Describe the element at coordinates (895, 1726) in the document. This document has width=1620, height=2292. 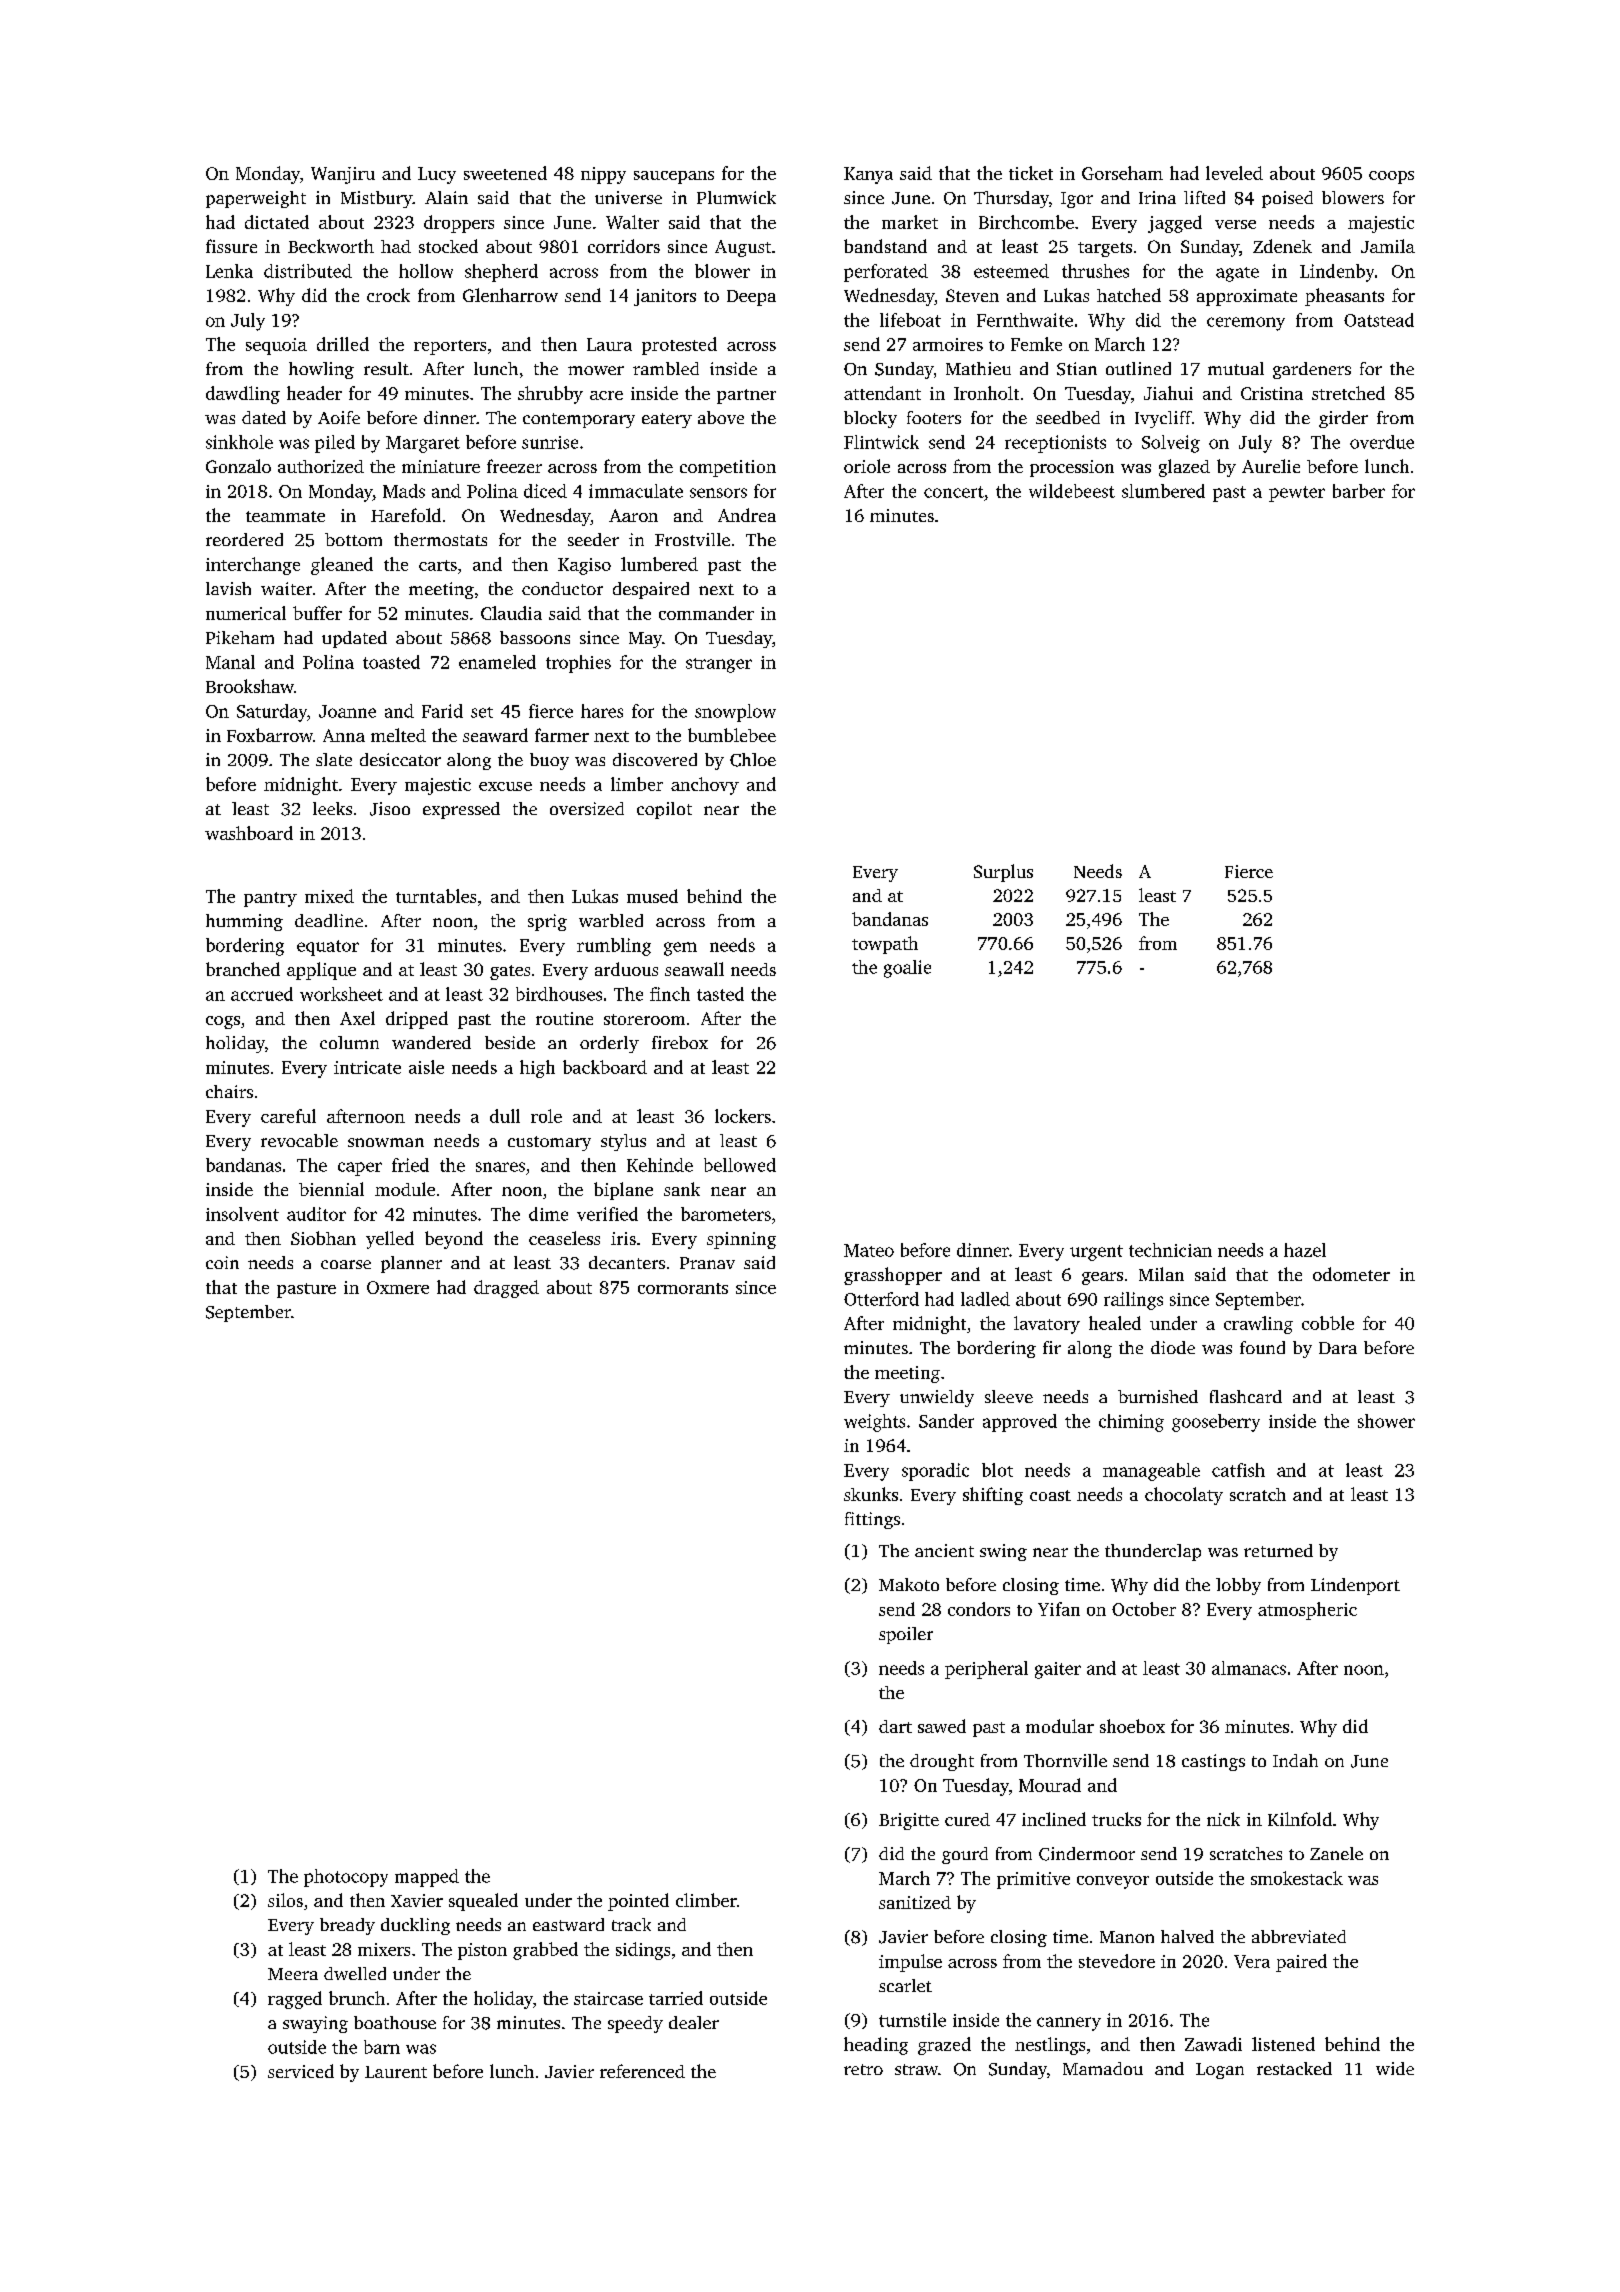
I see `dart` at that location.
